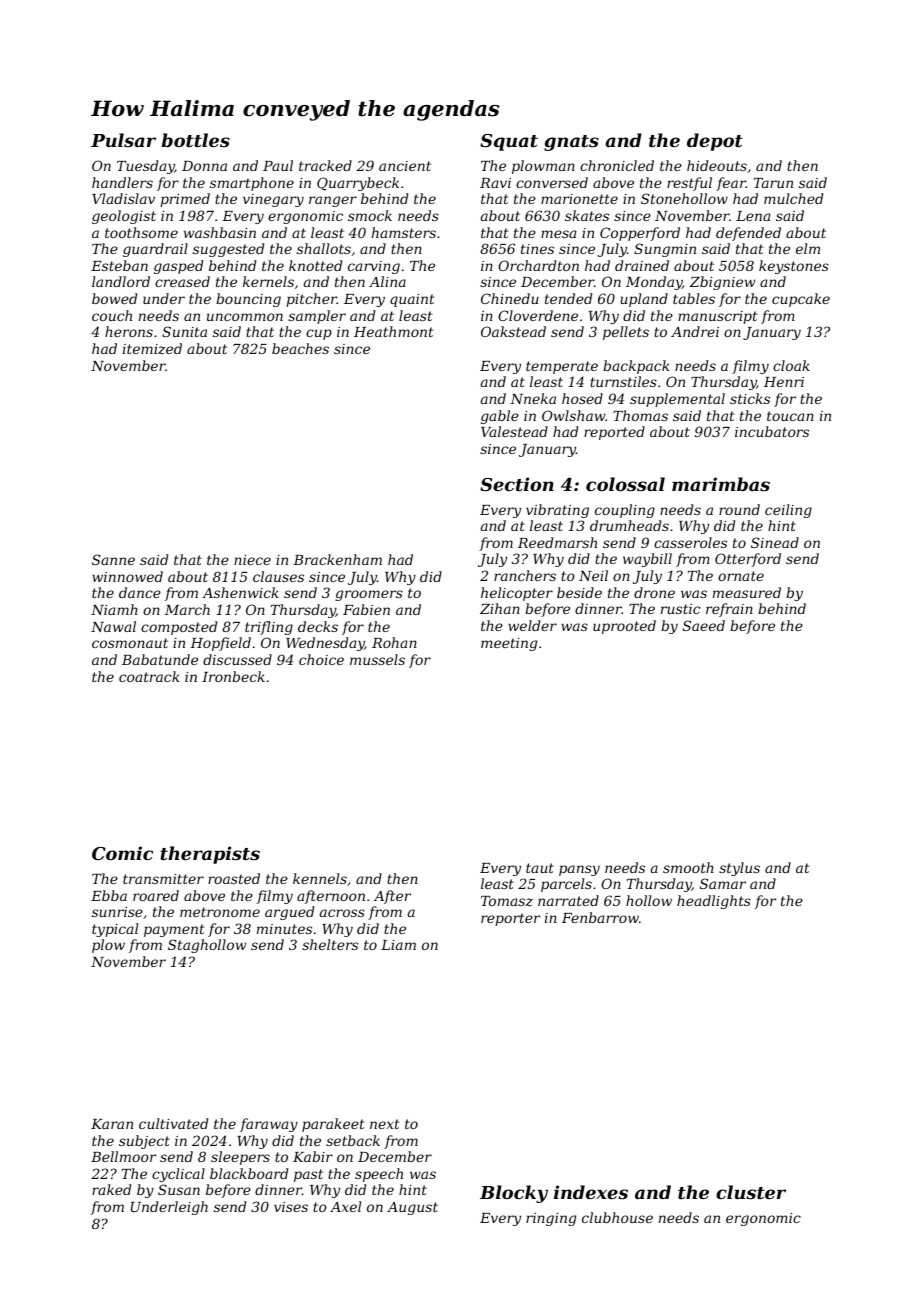 This page has height=1308, width=924. What do you see at coordinates (291, 1207) in the page?
I see `vises` at bounding box center [291, 1207].
